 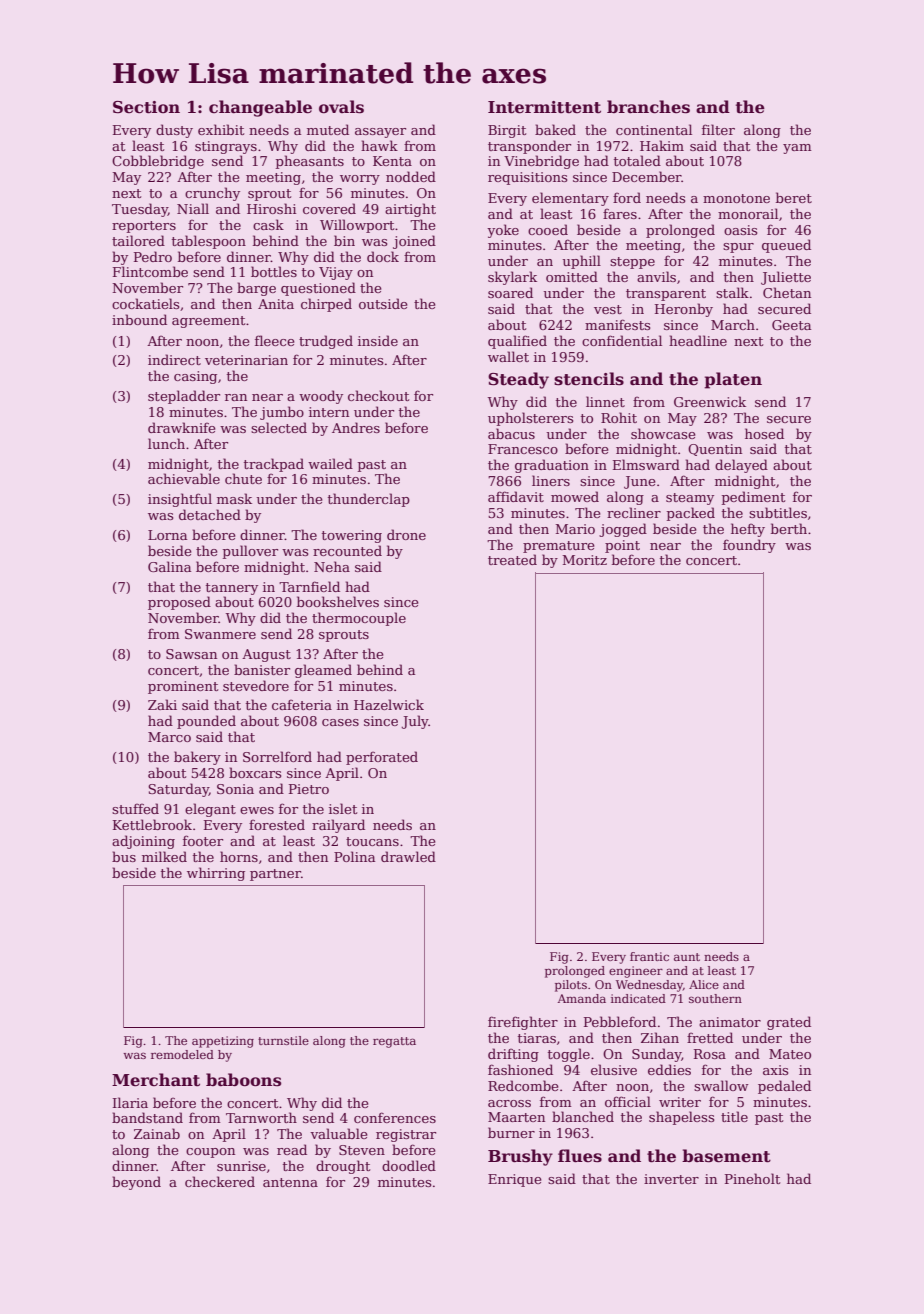 I want to click on chute, so click(x=243, y=478).
